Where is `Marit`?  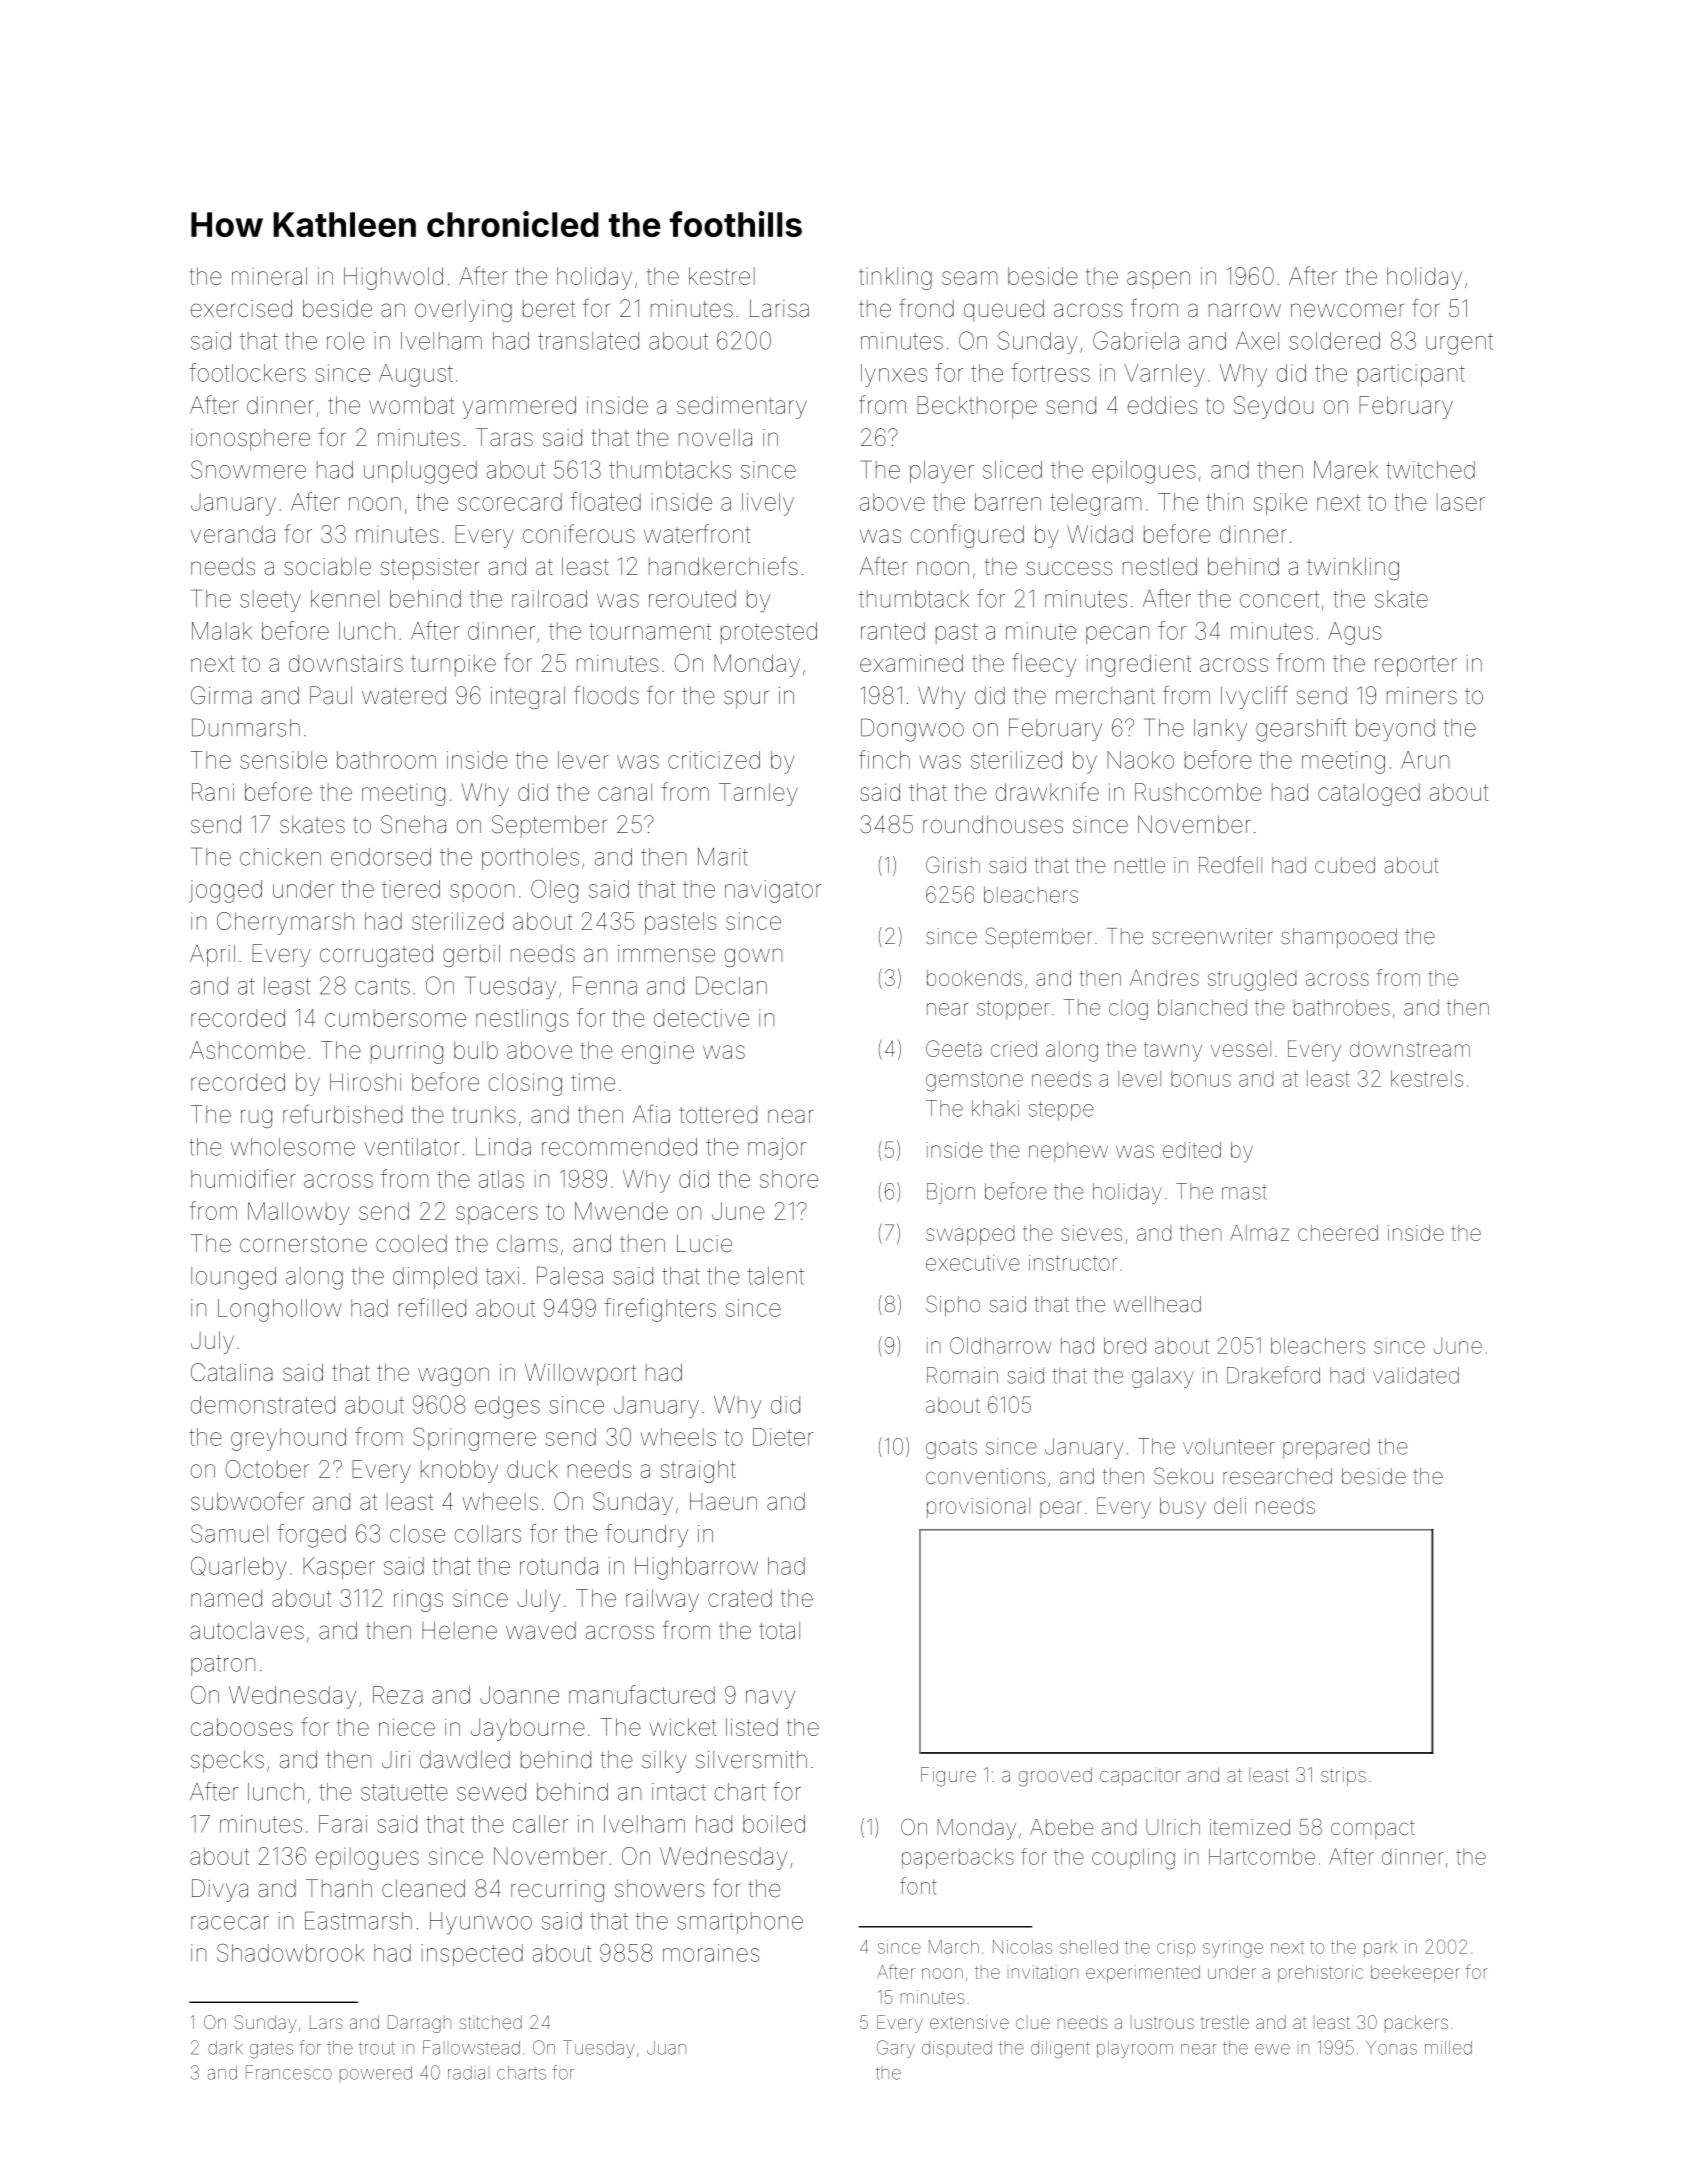 Marit is located at coordinates (723, 857).
